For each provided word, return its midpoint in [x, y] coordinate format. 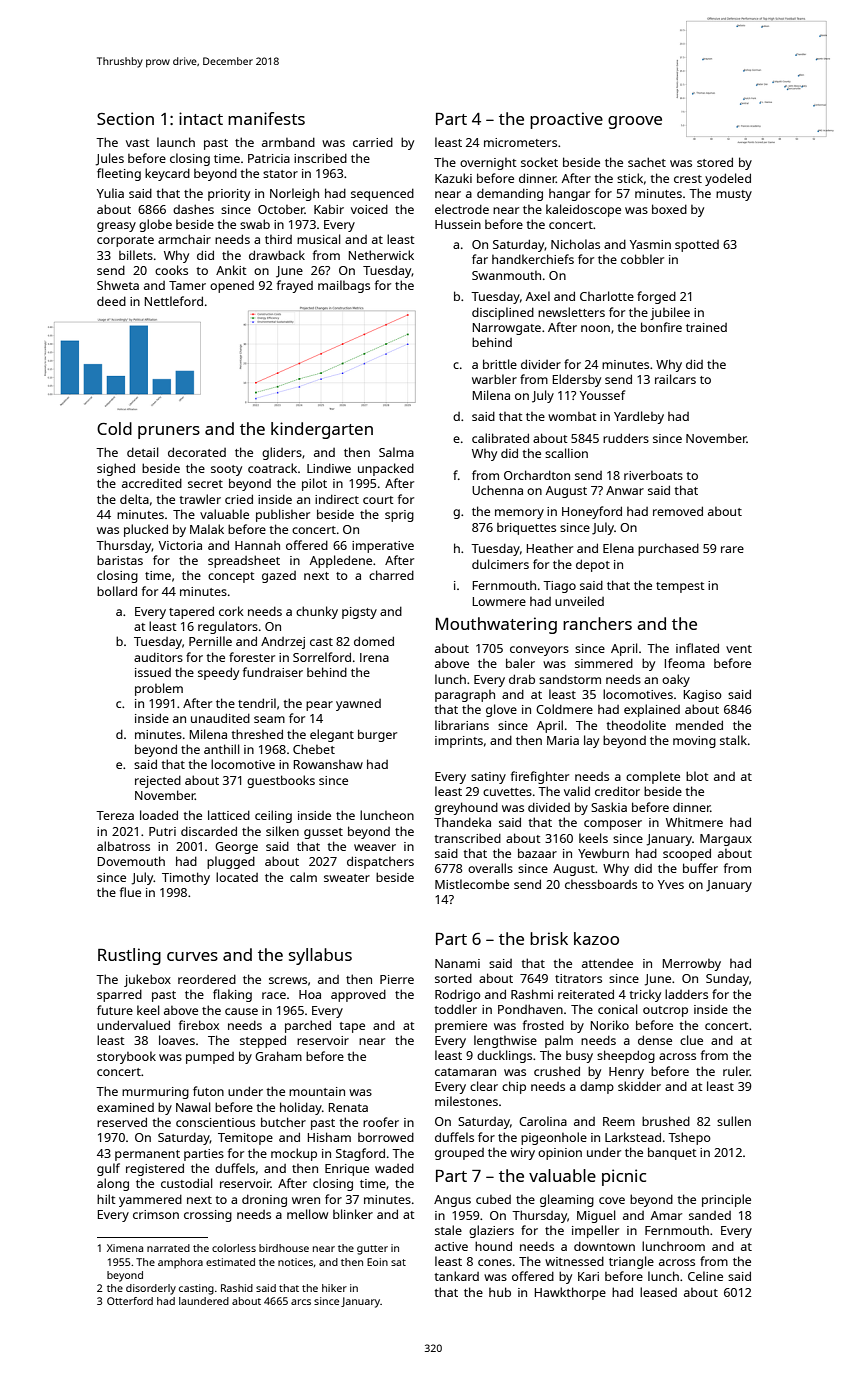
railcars [675, 379]
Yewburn [603, 853]
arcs [301, 1302]
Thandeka [462, 822]
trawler [200, 499]
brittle [500, 364]
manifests [266, 118]
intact [201, 118]
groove [635, 122]
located [237, 877]
